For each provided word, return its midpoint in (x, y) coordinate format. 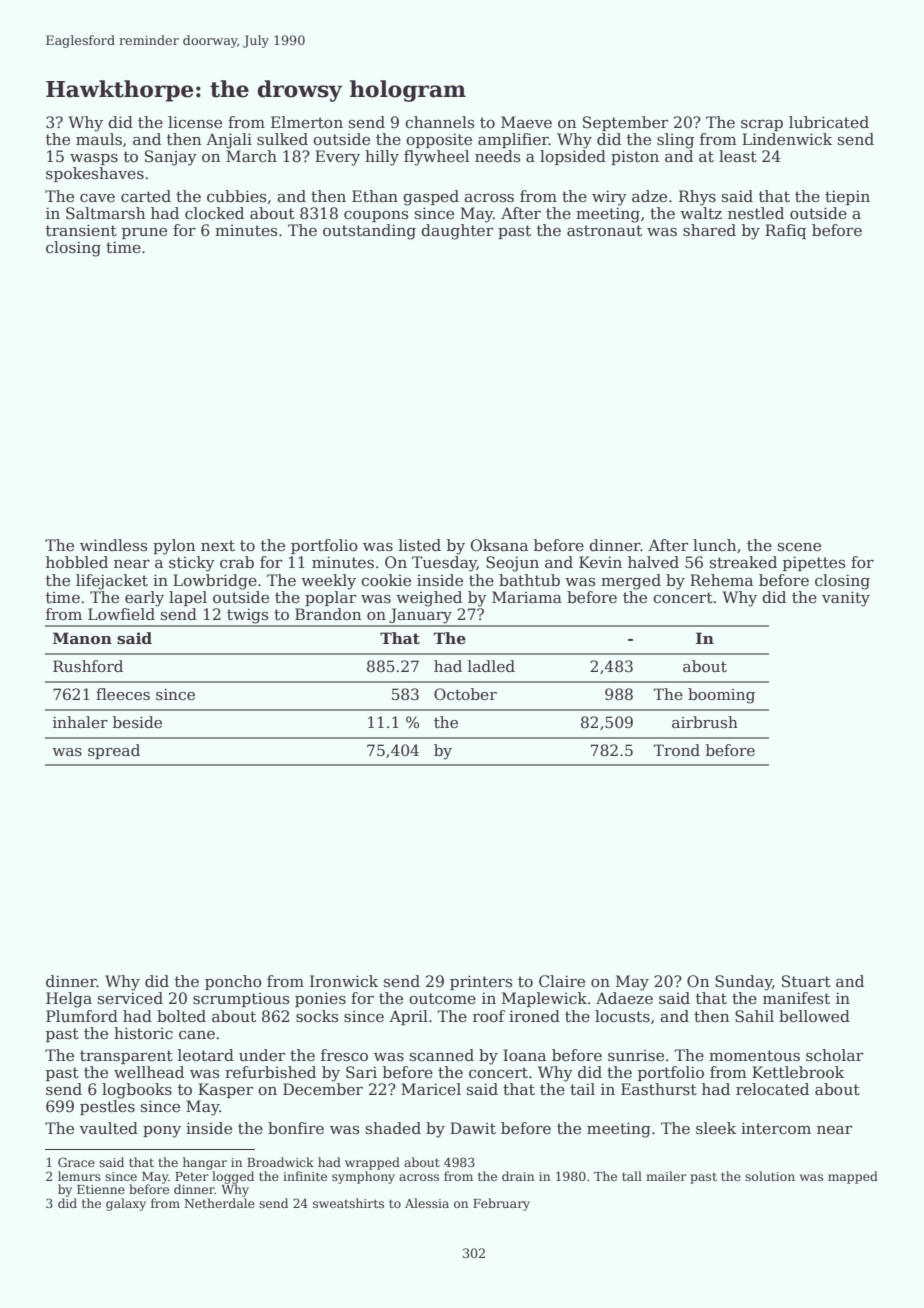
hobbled (77, 562)
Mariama (527, 597)
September (625, 123)
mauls (99, 139)
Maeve (526, 122)
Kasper (225, 1090)
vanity (846, 599)
